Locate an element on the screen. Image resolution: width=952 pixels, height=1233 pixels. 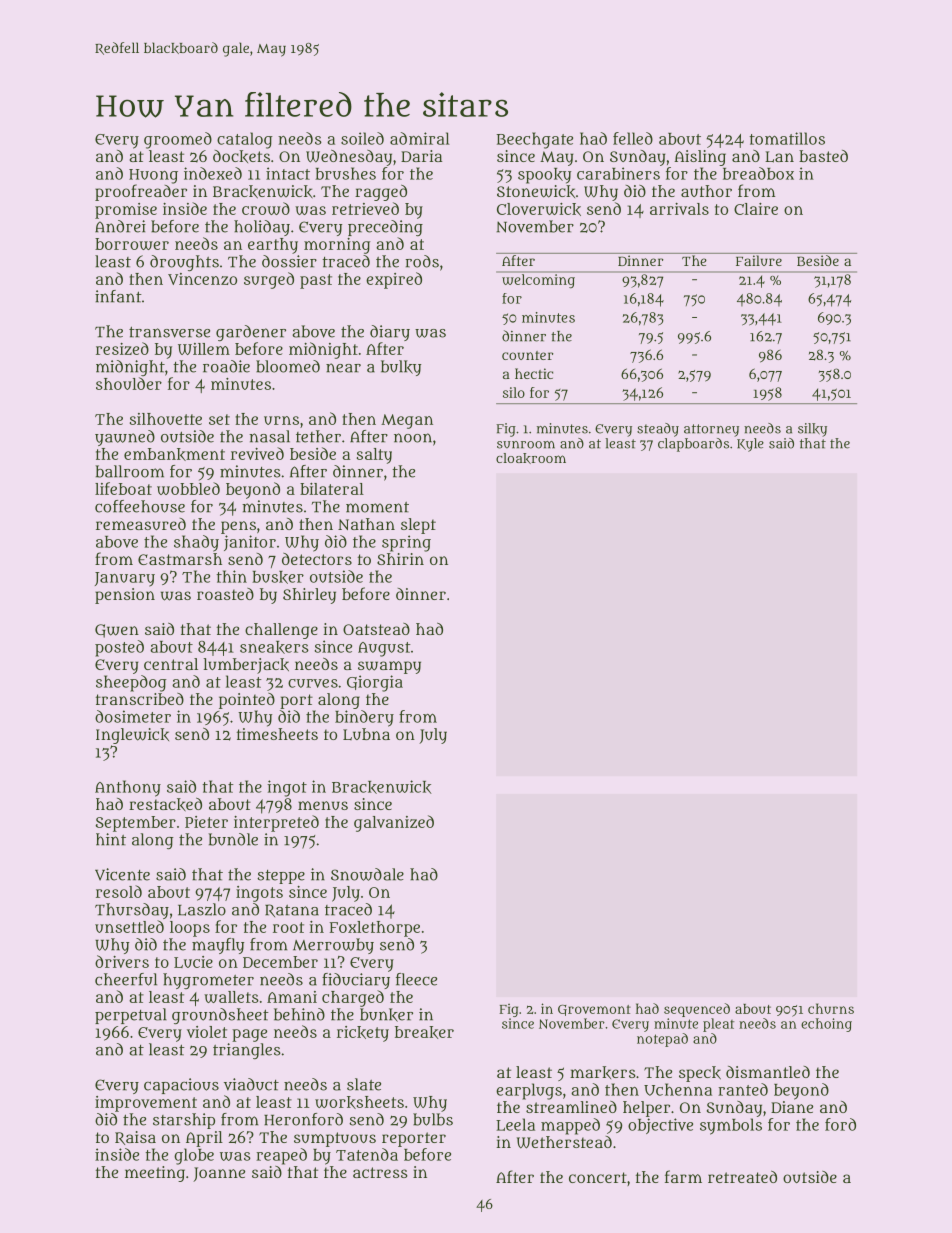
bilateral is located at coordinates (332, 489).
